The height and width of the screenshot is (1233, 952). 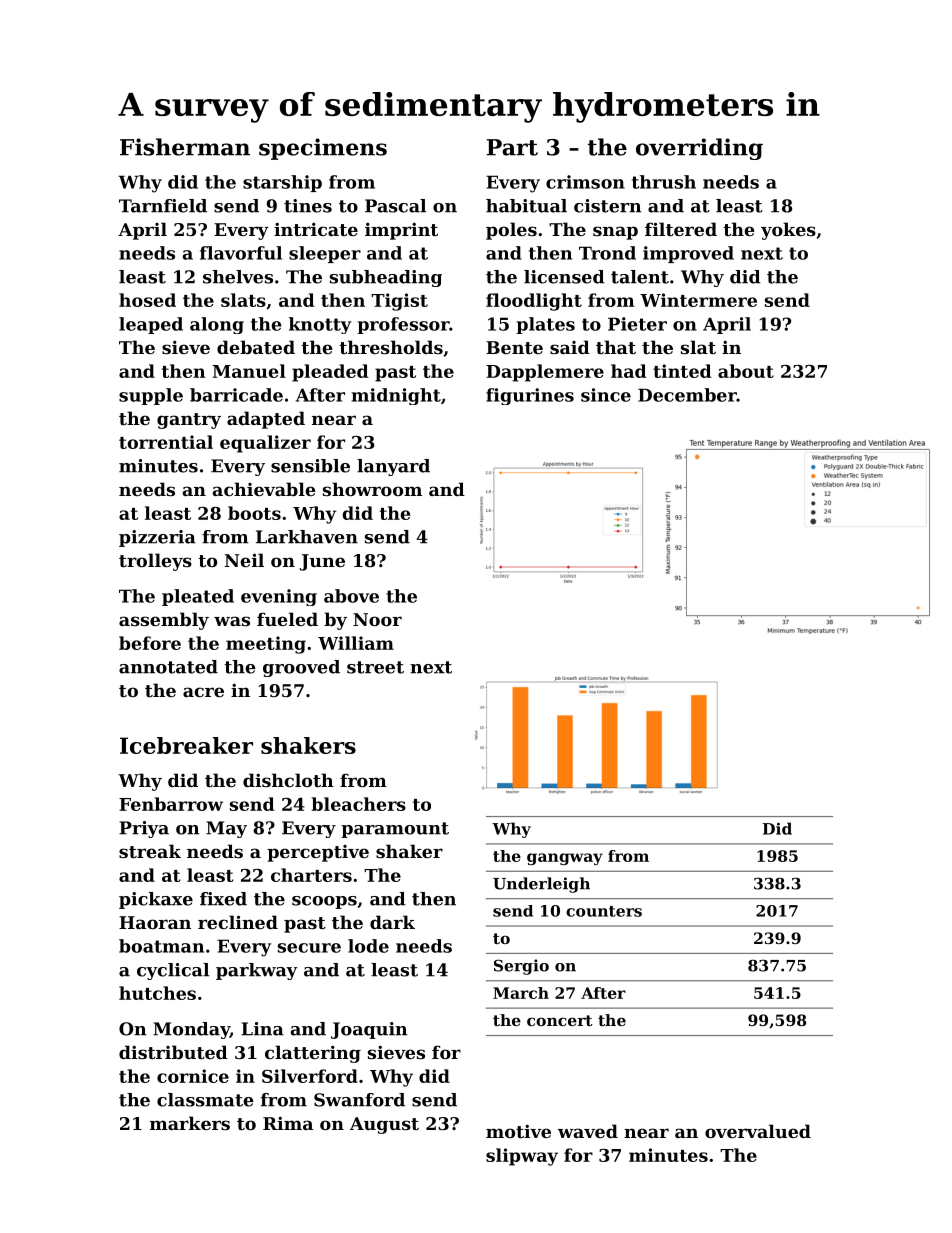 I want to click on scoops, so click(x=324, y=902).
